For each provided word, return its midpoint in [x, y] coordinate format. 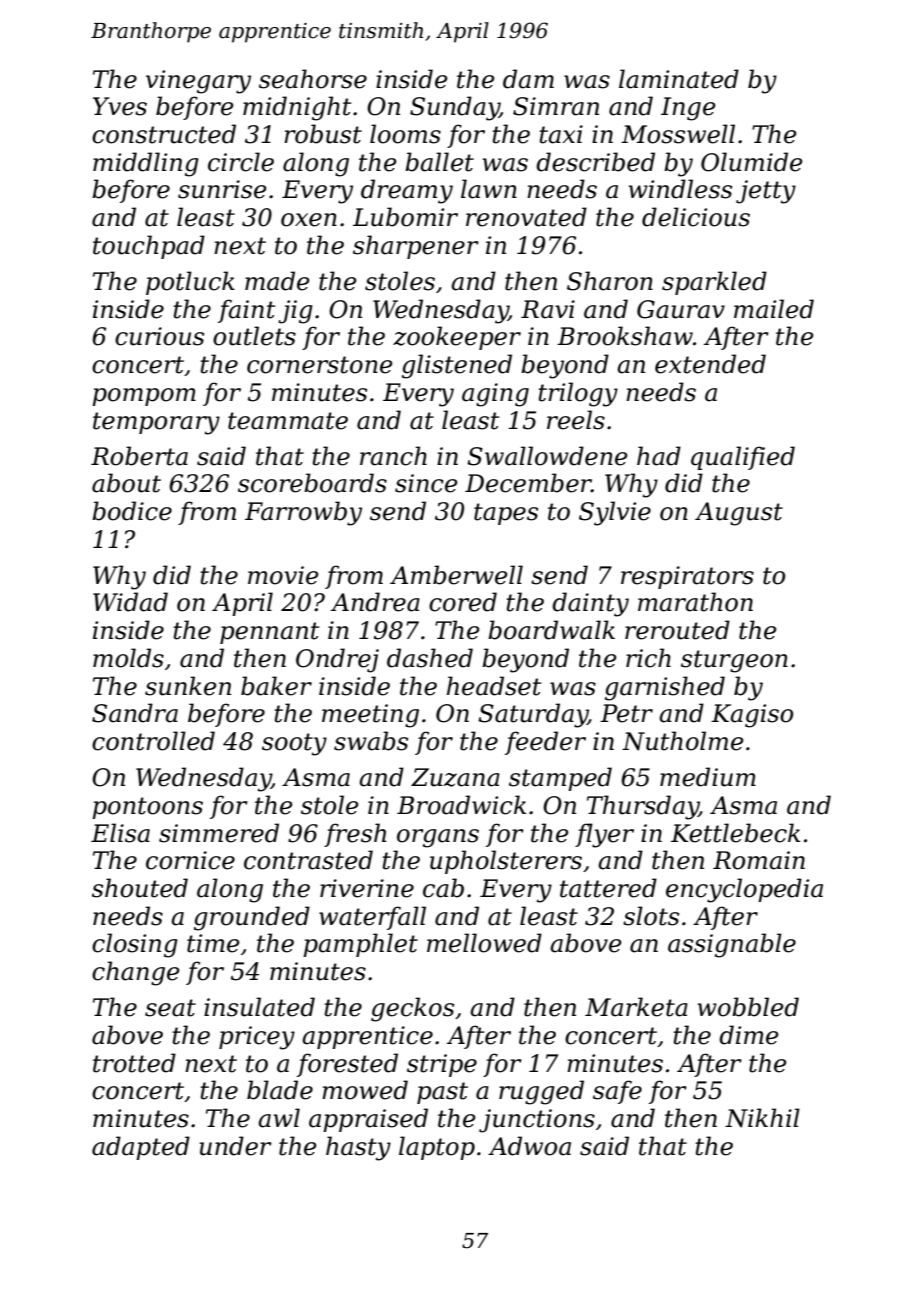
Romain [759, 860]
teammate [288, 421]
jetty [766, 192]
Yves [120, 106]
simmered [219, 833]
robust [323, 134]
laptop [437, 1148]
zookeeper [457, 338]
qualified [743, 458]
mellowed [484, 943]
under [235, 1146]
